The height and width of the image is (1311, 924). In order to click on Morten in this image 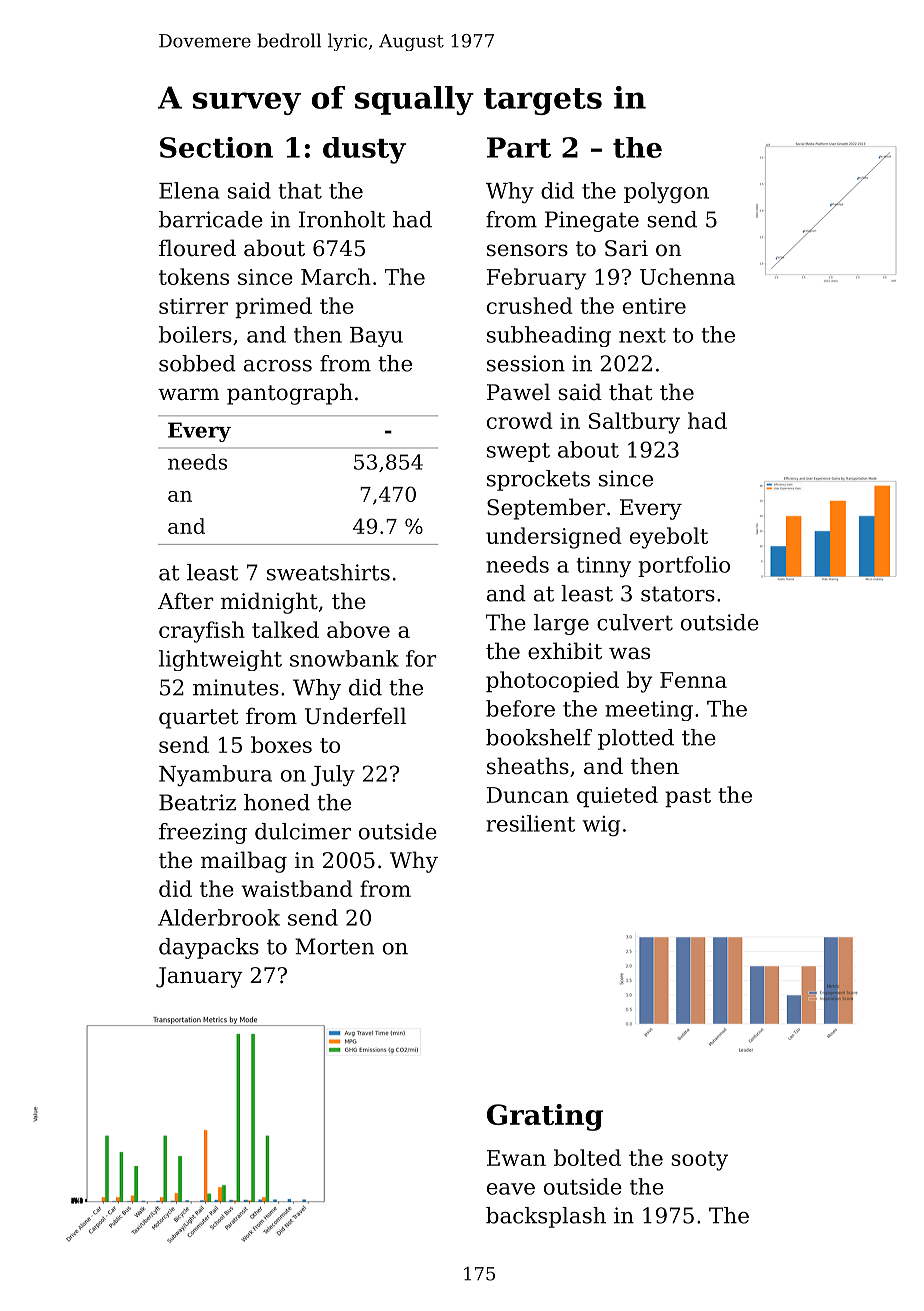, I will do `click(334, 946)`.
